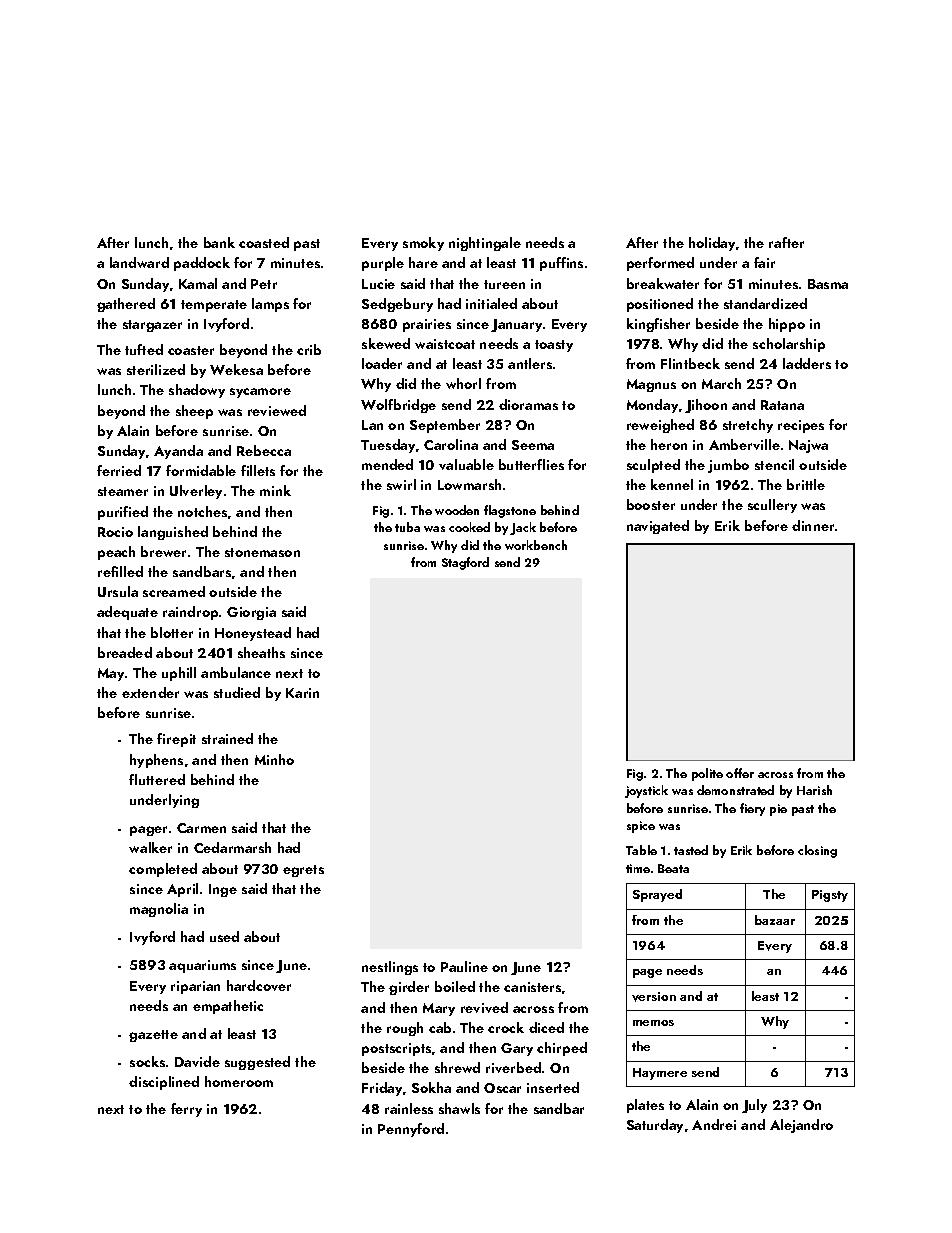  Describe the element at coordinates (654, 997) in the screenshot. I see `version` at that location.
